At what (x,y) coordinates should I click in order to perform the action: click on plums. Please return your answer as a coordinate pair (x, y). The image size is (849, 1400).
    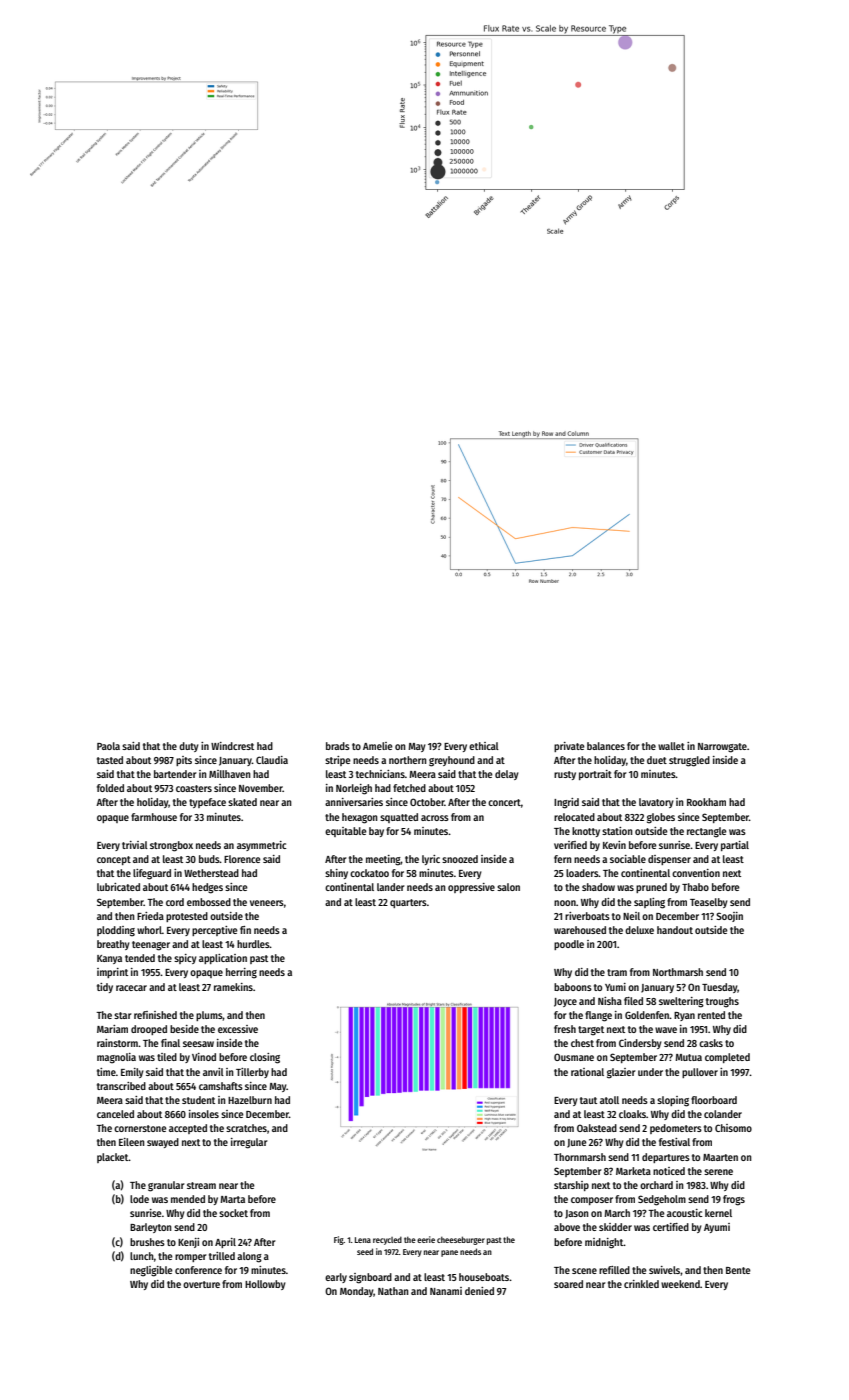
    Looking at the image, I should click on (209, 1016).
